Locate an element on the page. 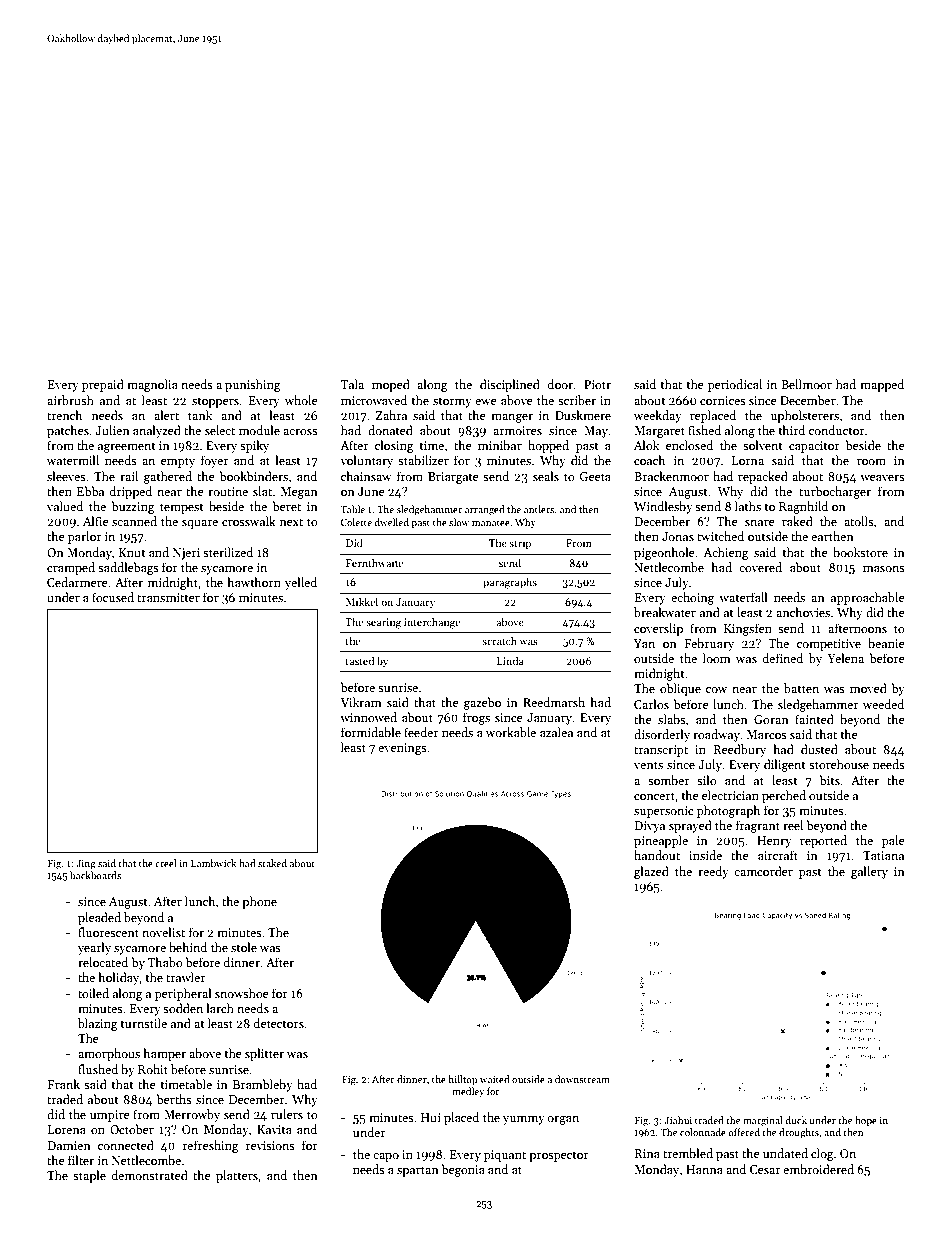 This page has width=952, height=1233. Merrowby is located at coordinates (192, 1115).
